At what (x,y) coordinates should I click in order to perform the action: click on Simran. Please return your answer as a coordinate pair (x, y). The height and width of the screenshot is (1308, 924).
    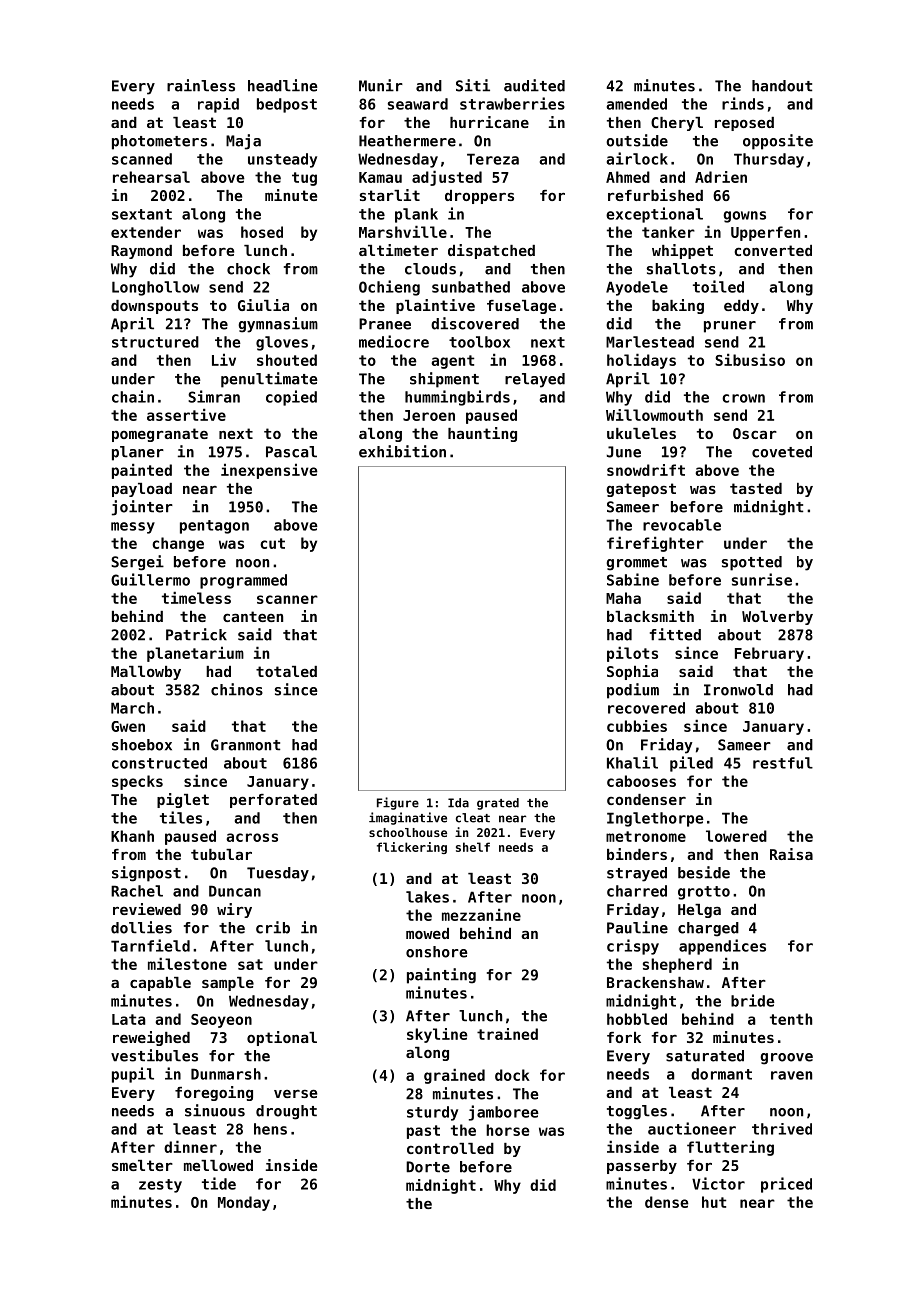
    Looking at the image, I should click on (214, 396).
